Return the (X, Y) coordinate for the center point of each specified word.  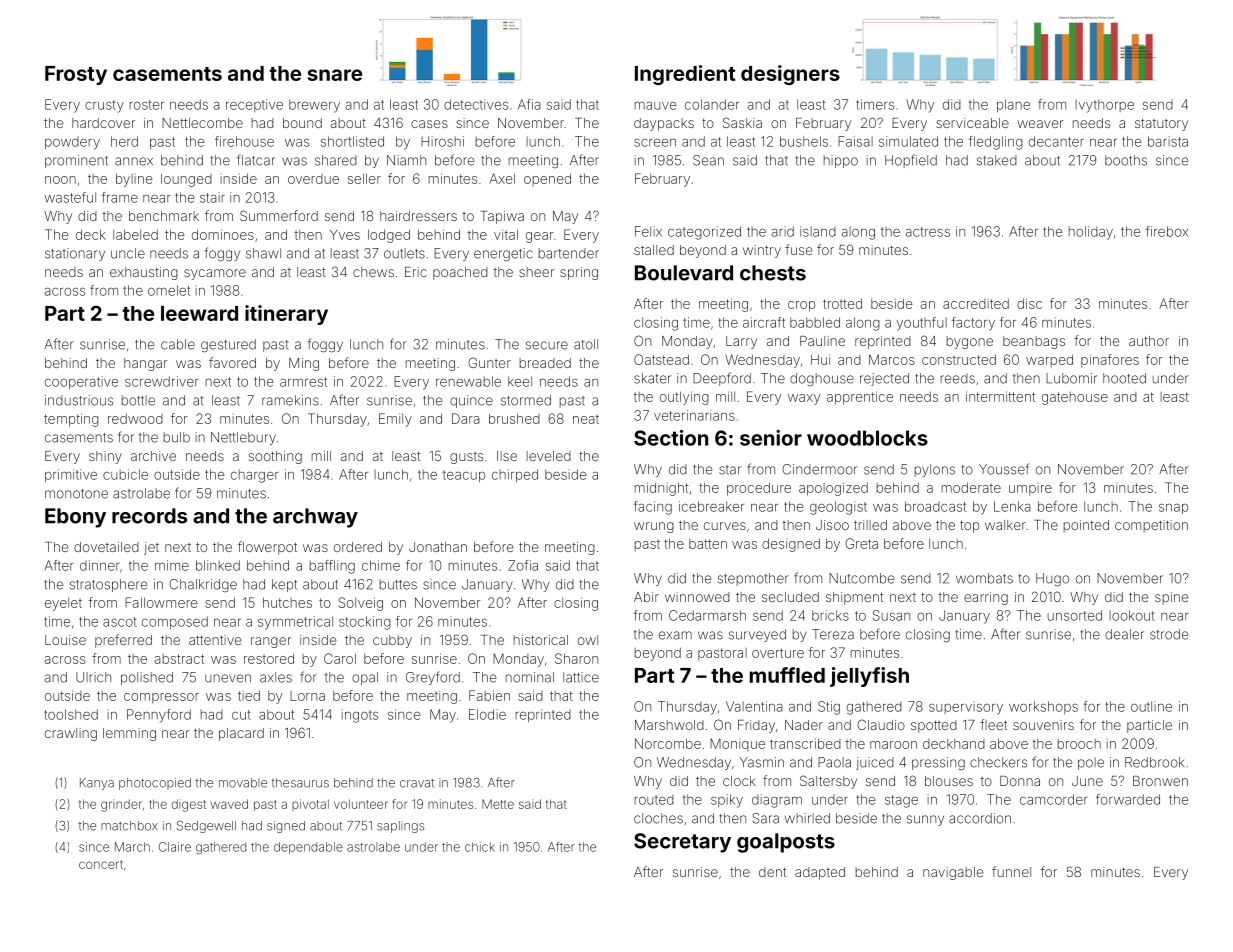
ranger (271, 642)
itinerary (286, 315)
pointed (1086, 526)
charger (255, 476)
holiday (1091, 233)
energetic (503, 255)
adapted (820, 873)
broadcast (935, 506)
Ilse (507, 456)
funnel (1011, 871)
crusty (104, 106)
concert (101, 864)
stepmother (753, 579)
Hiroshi (442, 141)
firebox (1167, 231)
